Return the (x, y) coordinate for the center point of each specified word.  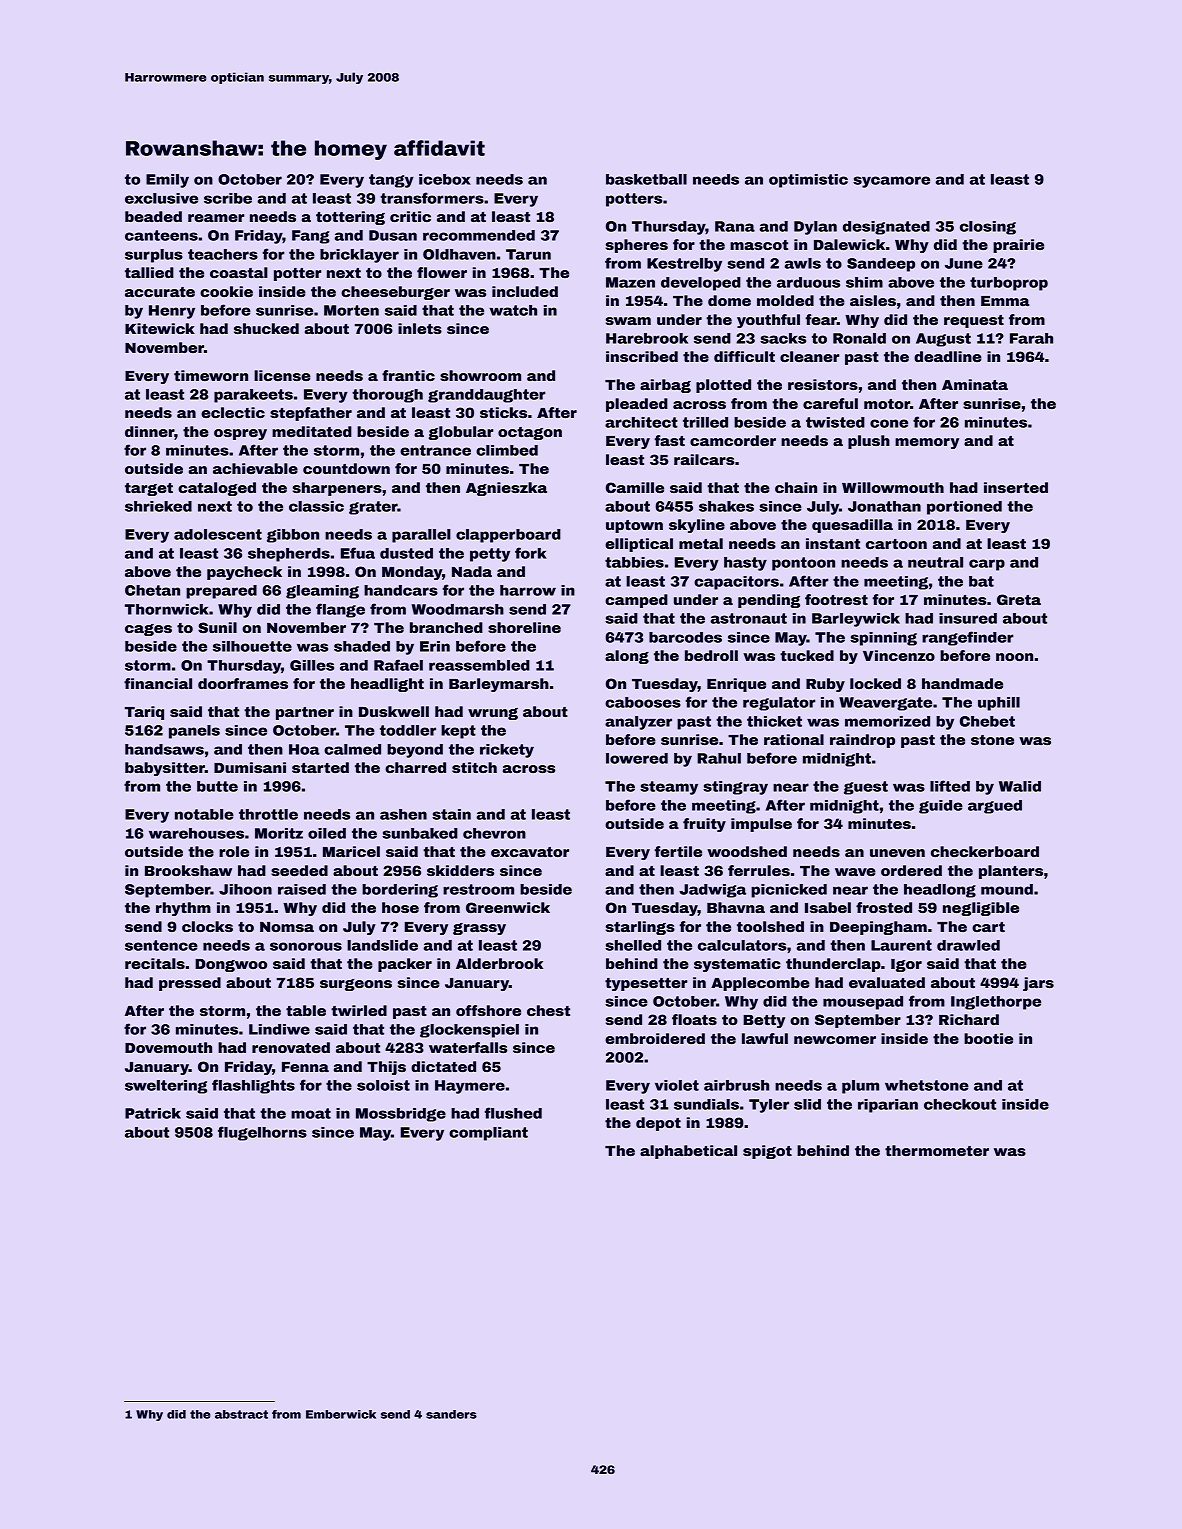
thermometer (937, 1150)
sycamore (891, 182)
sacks (783, 338)
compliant (488, 1134)
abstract (241, 1414)
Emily (167, 181)
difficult (744, 356)
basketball (646, 179)
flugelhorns (262, 1133)
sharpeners (337, 489)
